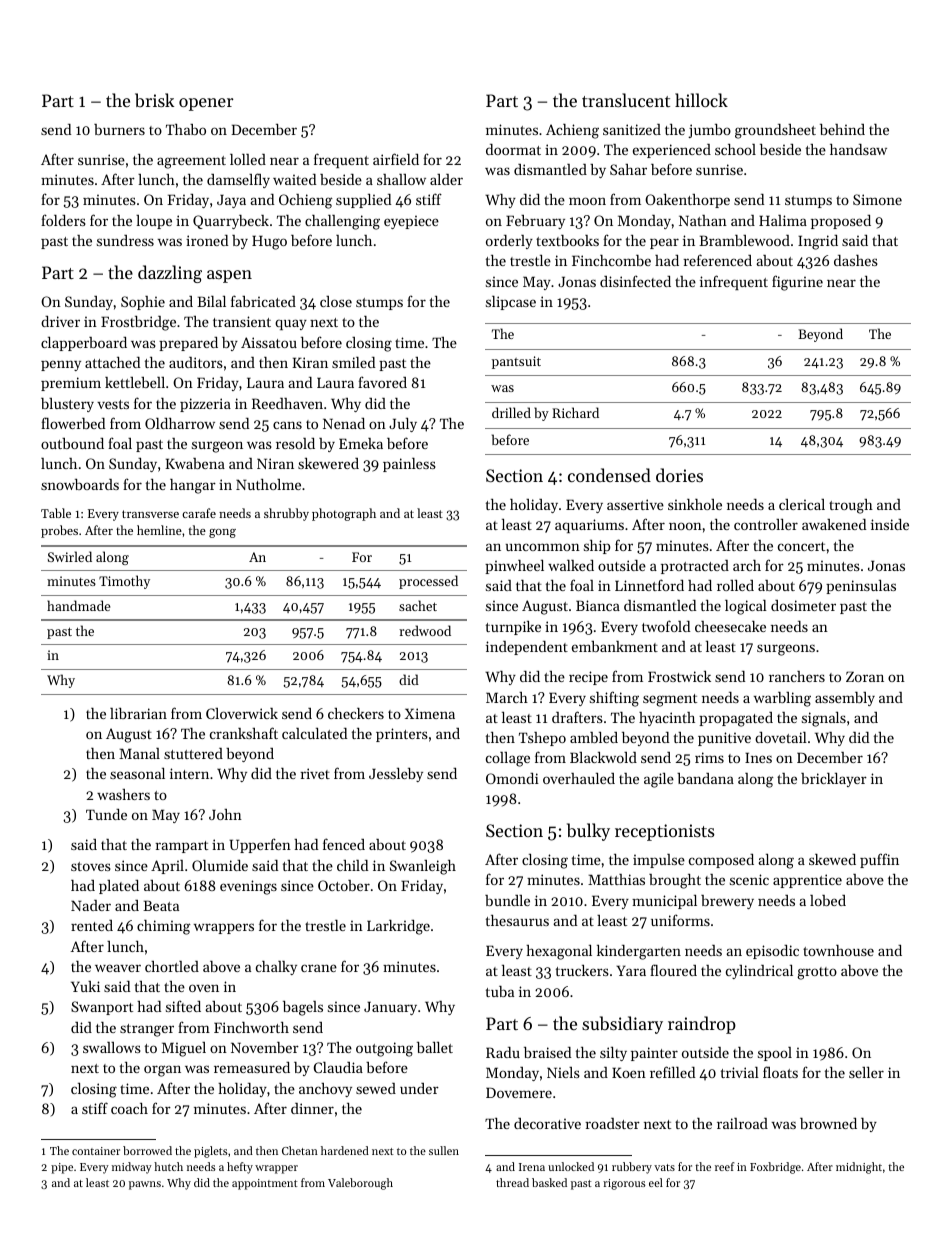  Describe the element at coordinates (211, 1152) in the image. I see `piglets` at that location.
